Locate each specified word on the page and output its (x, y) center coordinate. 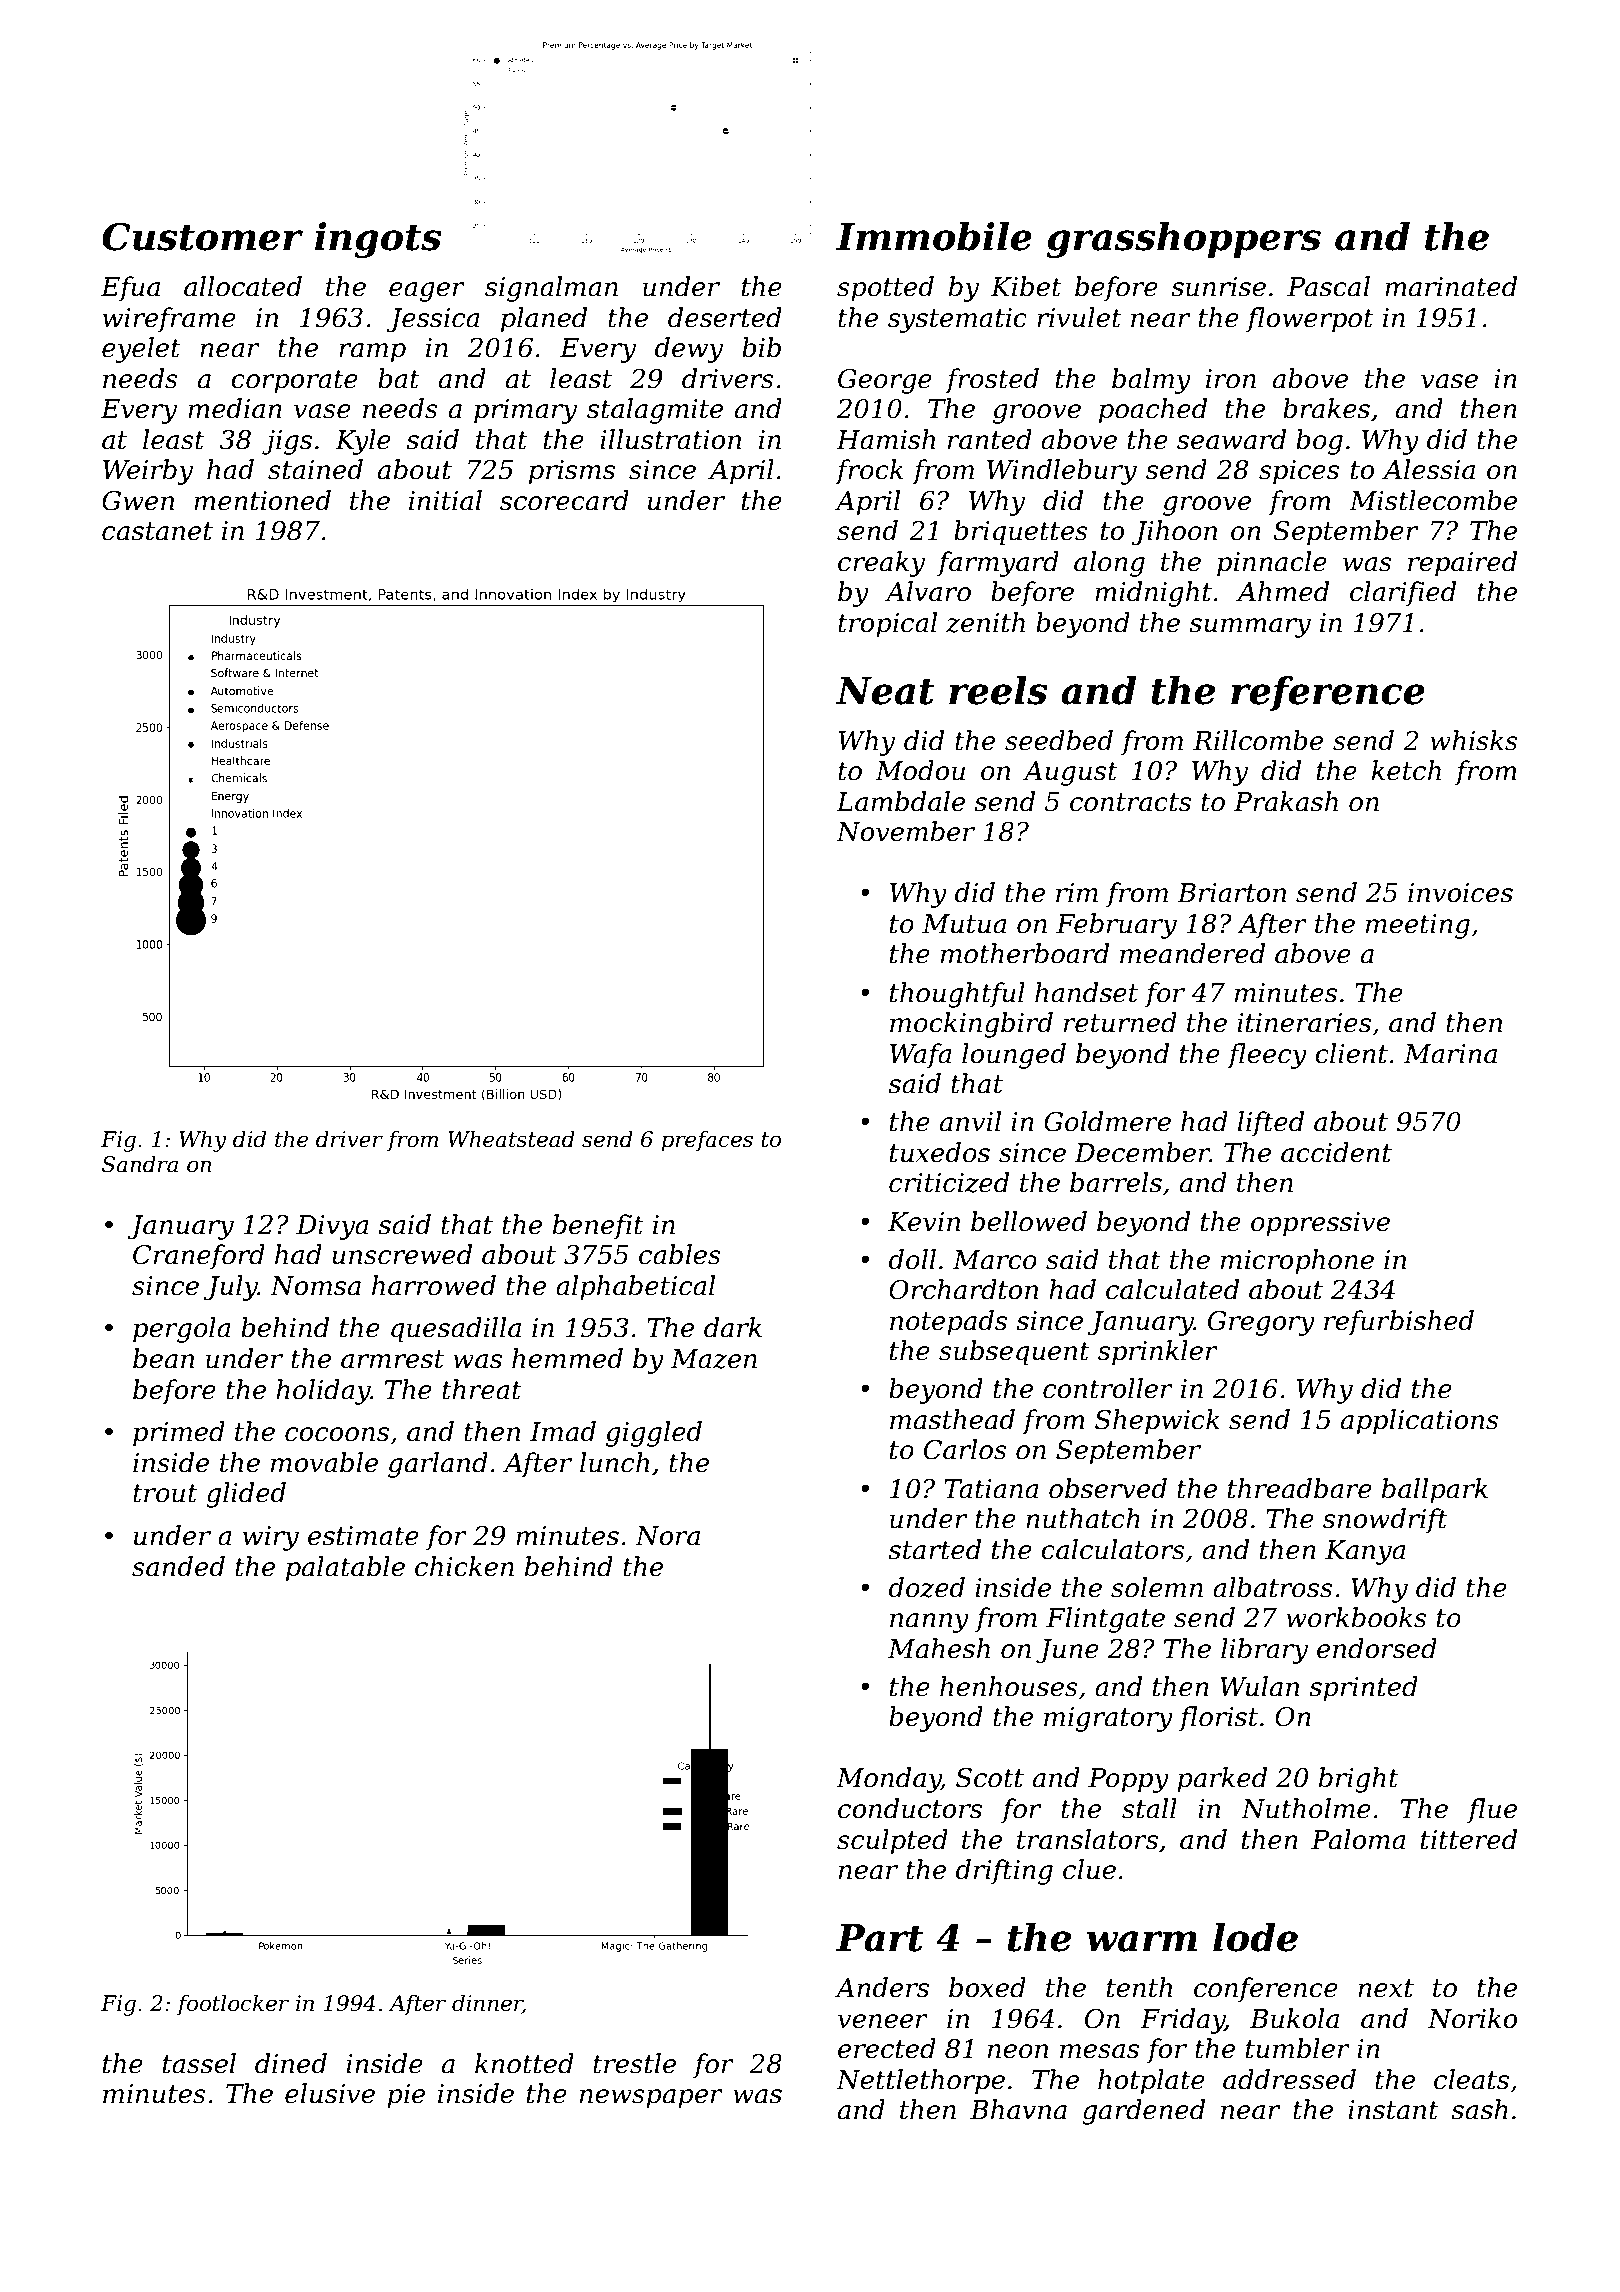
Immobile (934, 236)
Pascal (1328, 286)
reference (1328, 693)
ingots (378, 240)
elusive (330, 2093)
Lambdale (900, 801)
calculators (1113, 1549)
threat (482, 1389)
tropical (887, 625)
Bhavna (1018, 2109)
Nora (667, 1536)
